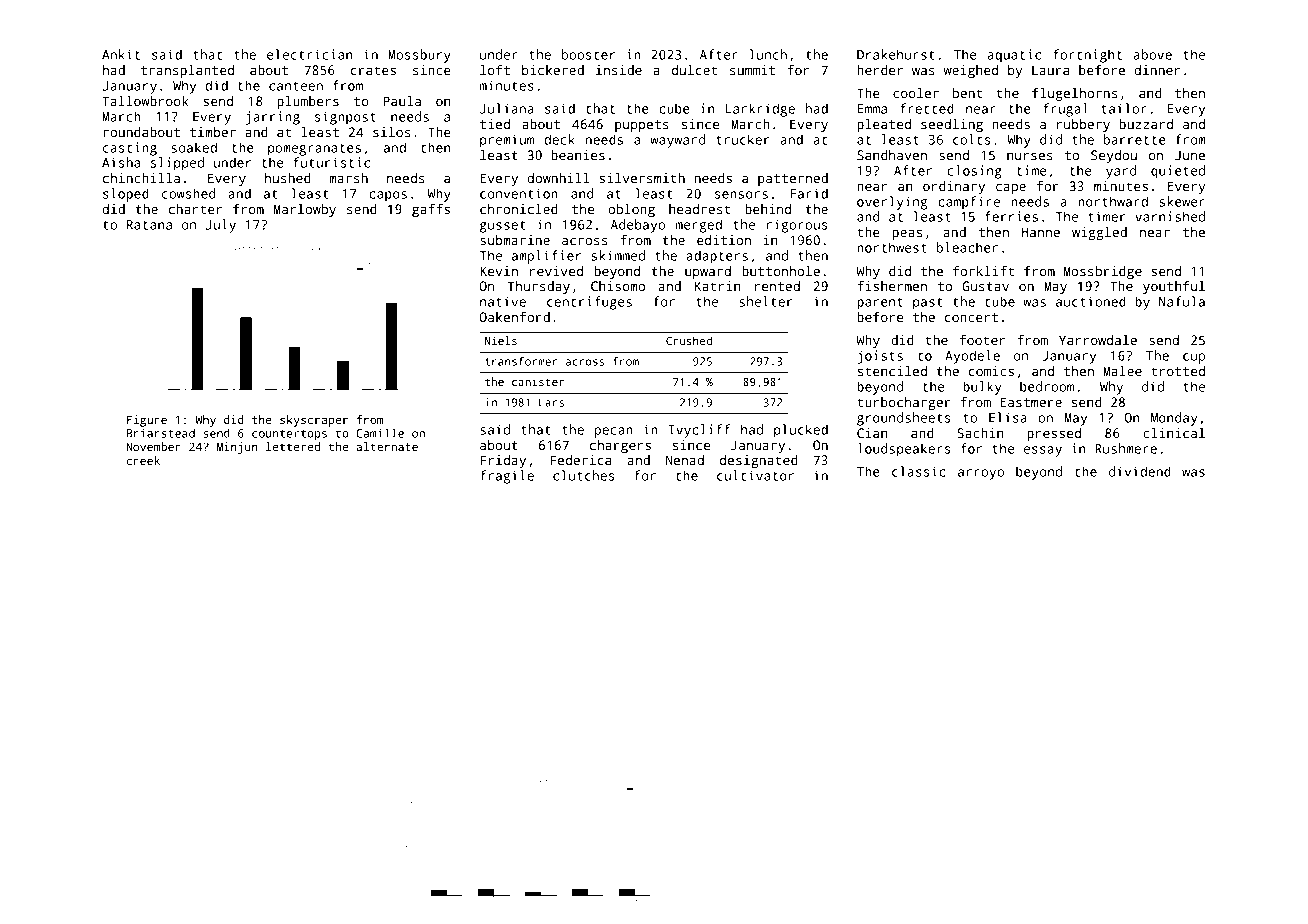  What do you see at coordinates (556, 271) in the document?
I see `revived` at bounding box center [556, 271].
